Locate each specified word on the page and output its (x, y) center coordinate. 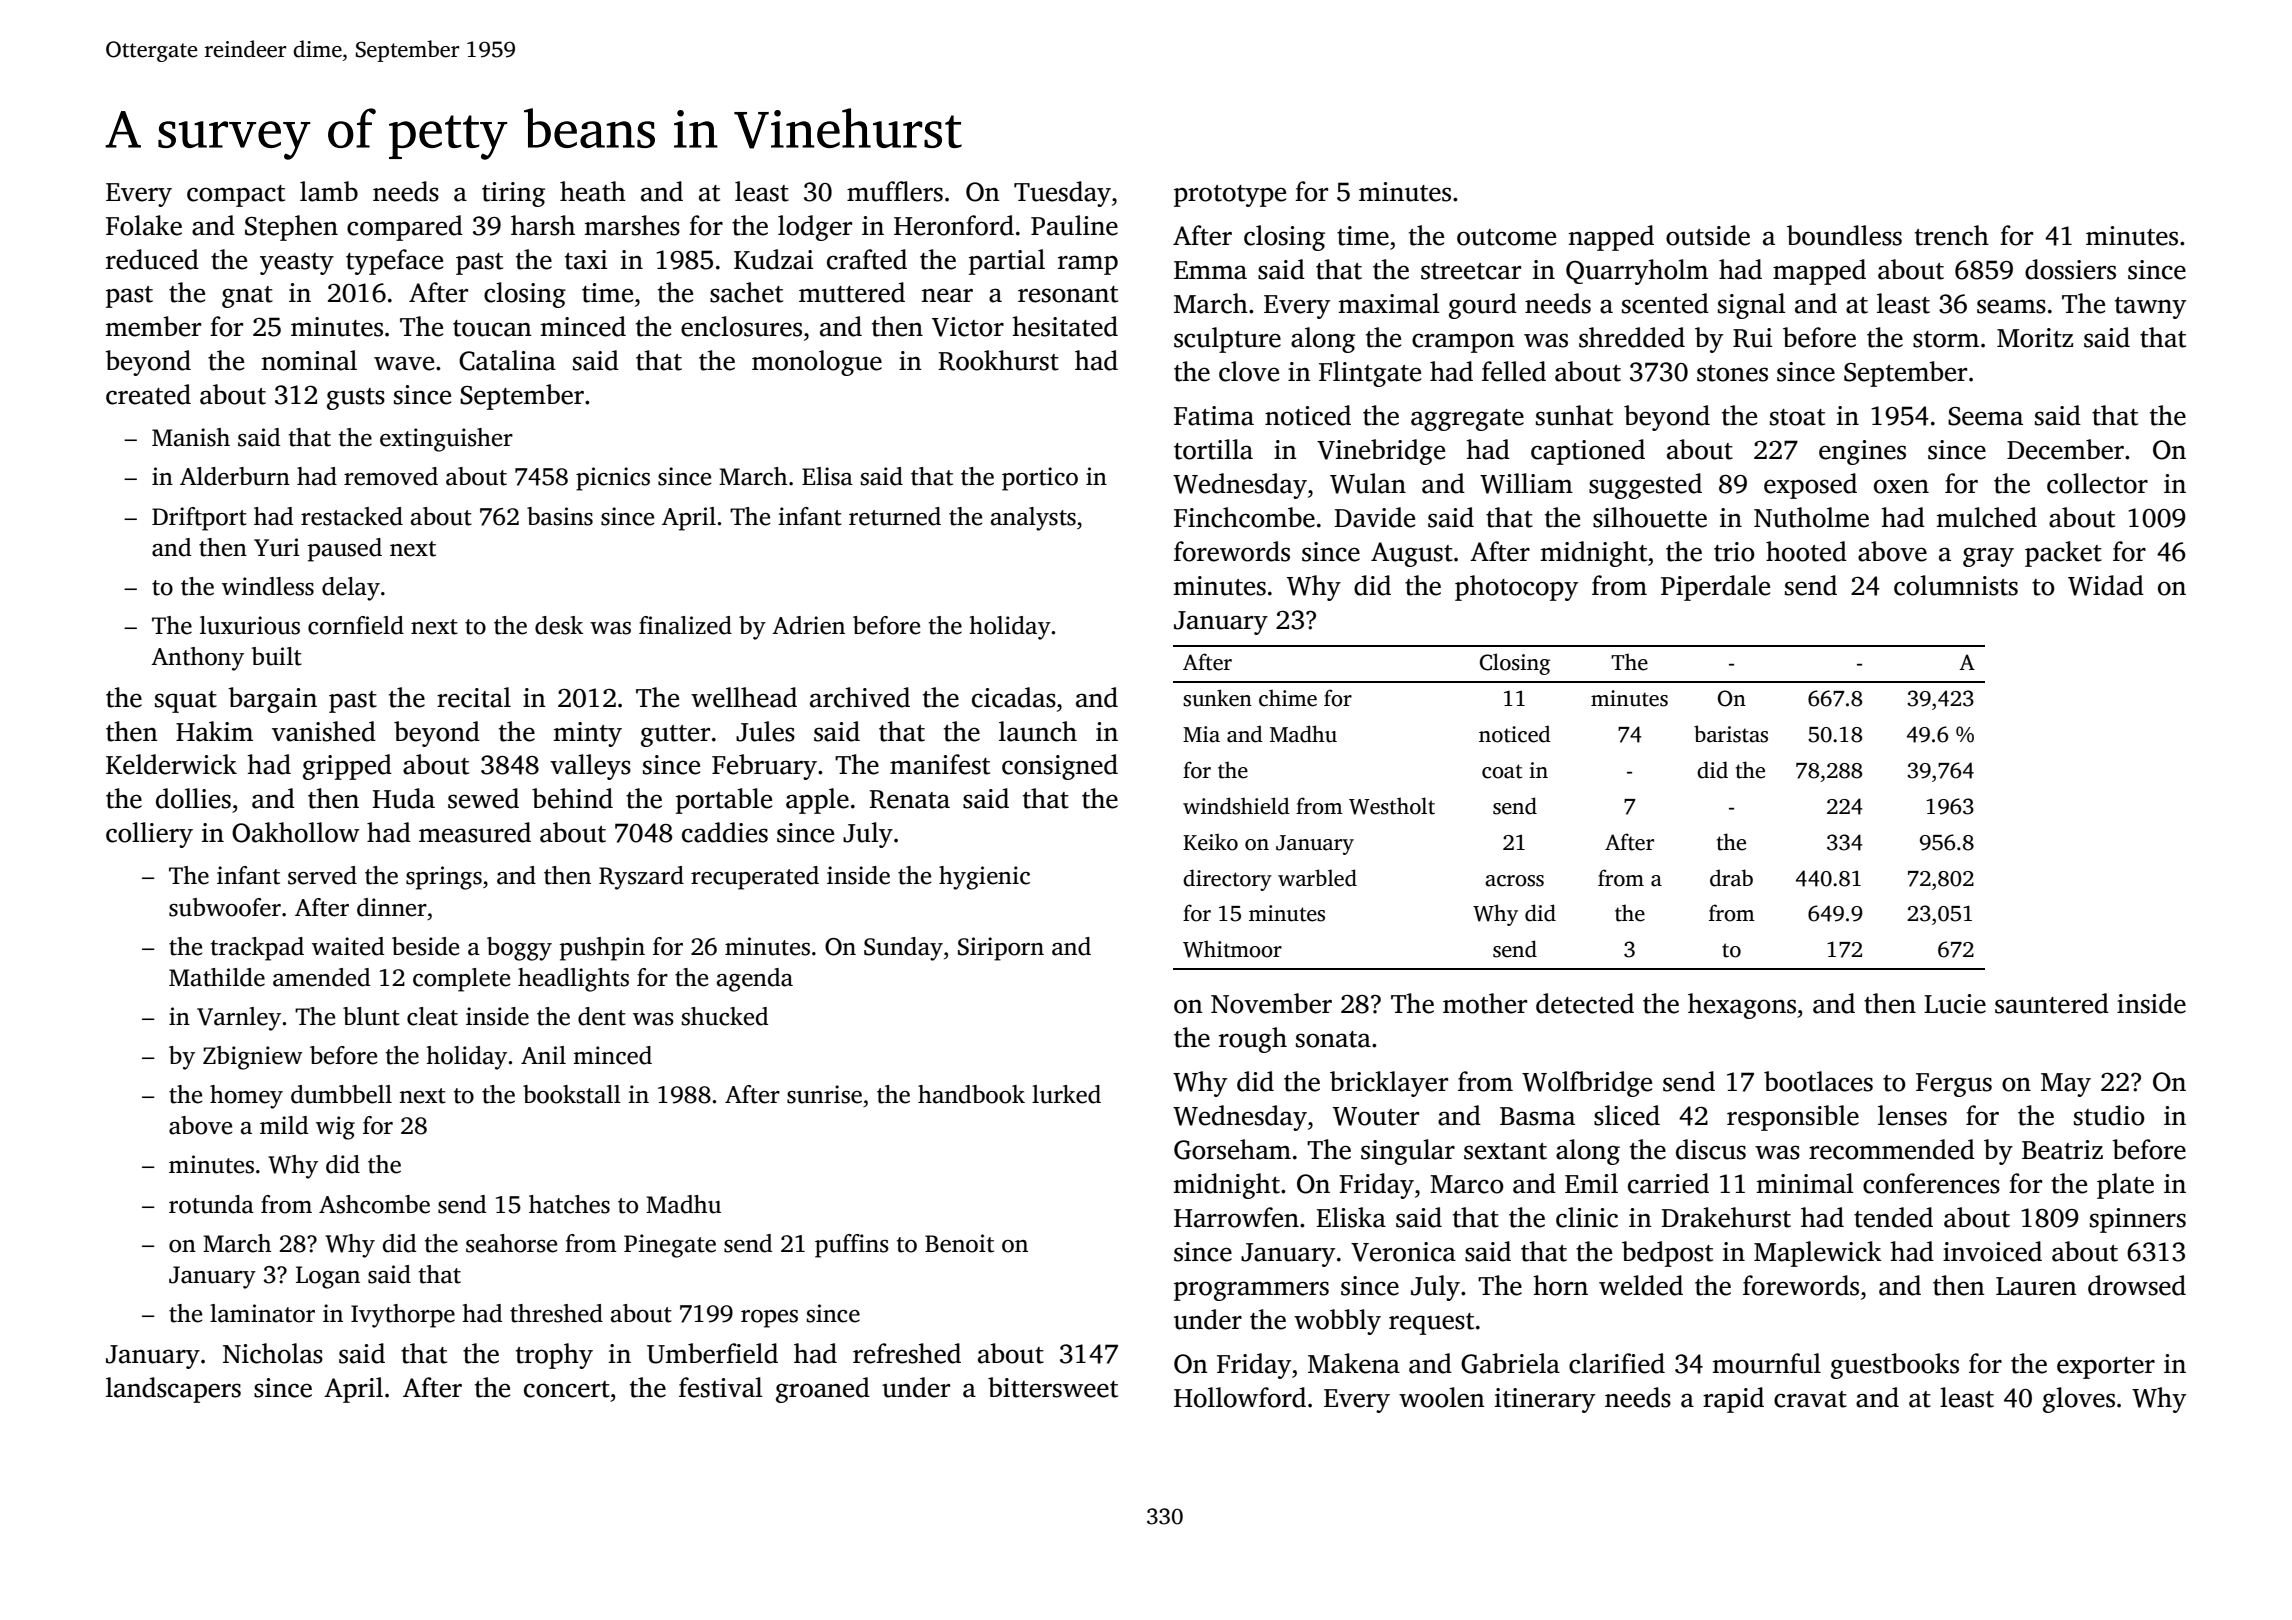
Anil (543, 1055)
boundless (1844, 235)
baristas (1731, 734)
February (764, 767)
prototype (1230, 196)
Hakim (214, 731)
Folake (144, 225)
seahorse (511, 1243)
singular (1408, 1152)
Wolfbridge (1587, 1084)
